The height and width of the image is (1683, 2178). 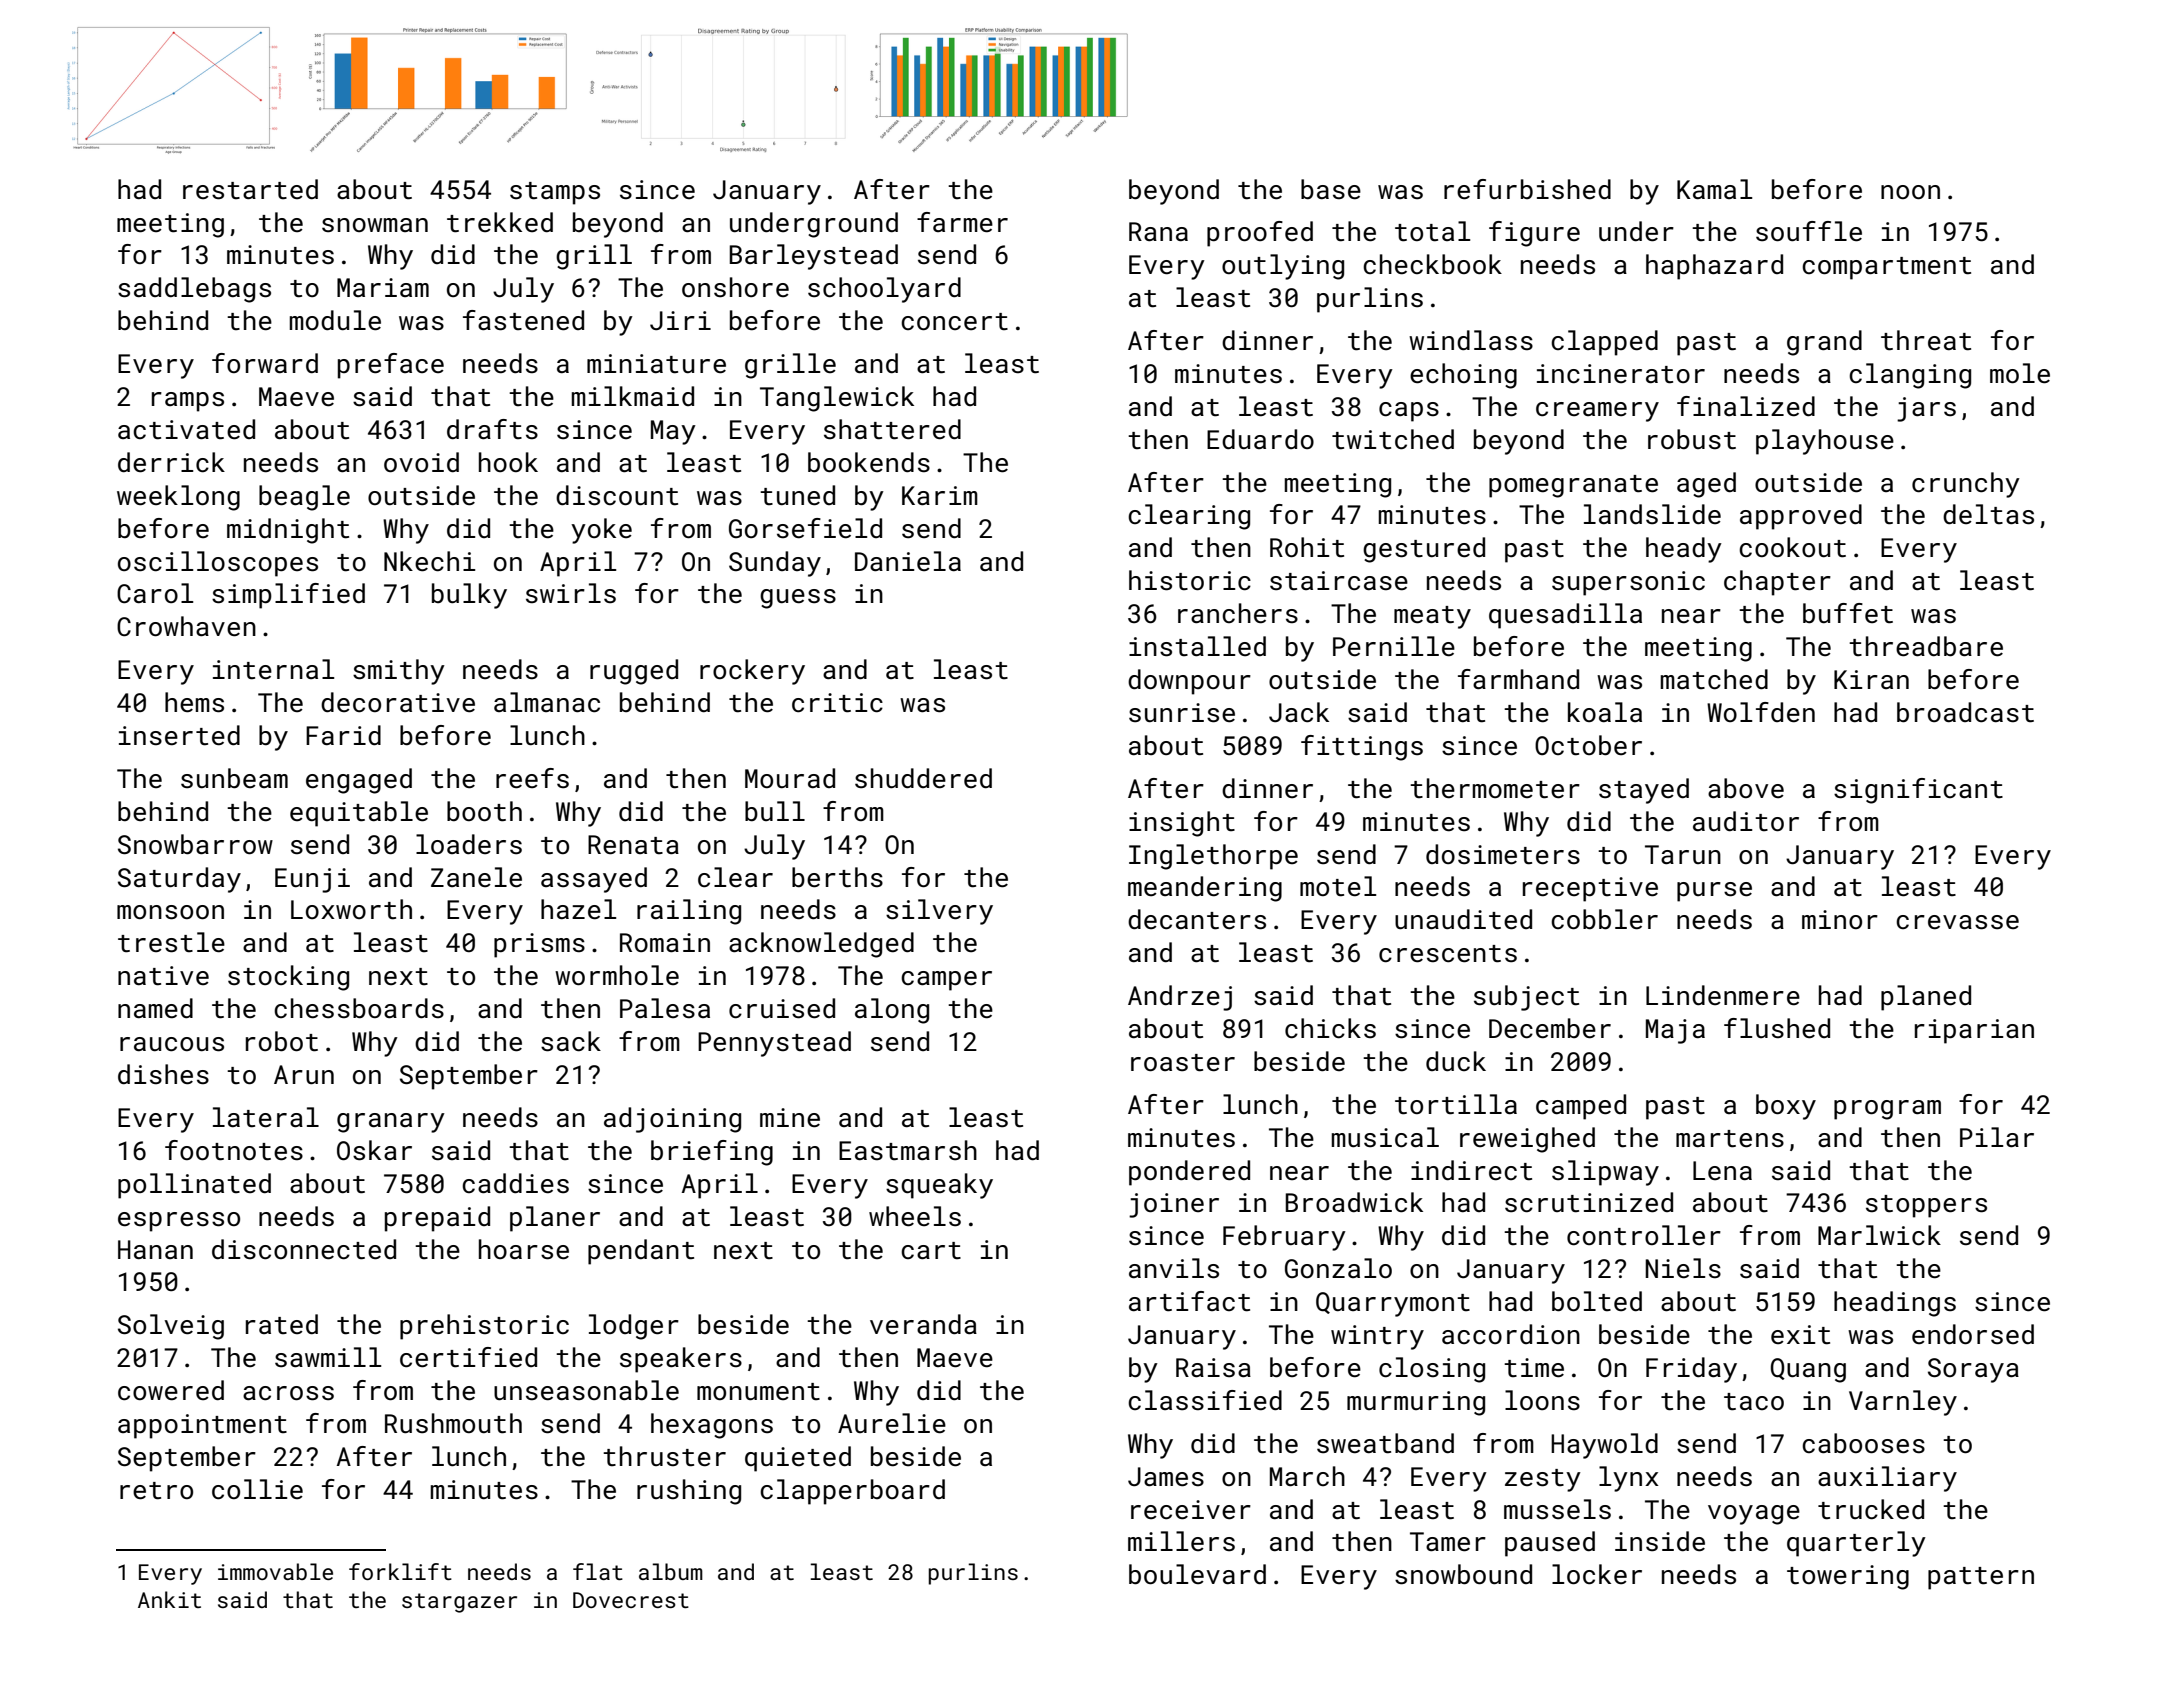 What do you see at coordinates (250, 189) in the image?
I see `restarted` at bounding box center [250, 189].
